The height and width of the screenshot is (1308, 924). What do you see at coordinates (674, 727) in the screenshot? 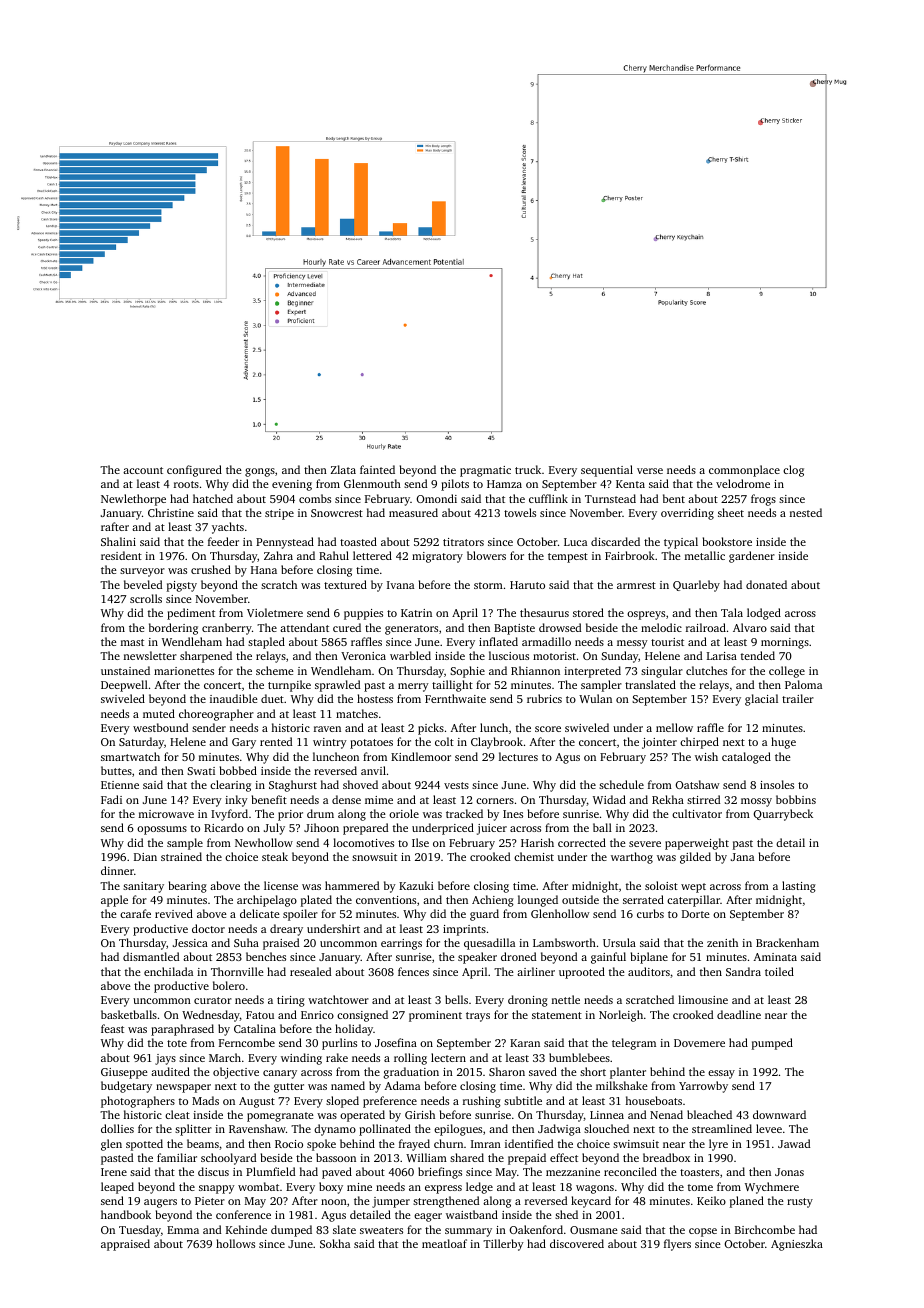
I see `mellow` at bounding box center [674, 727].
